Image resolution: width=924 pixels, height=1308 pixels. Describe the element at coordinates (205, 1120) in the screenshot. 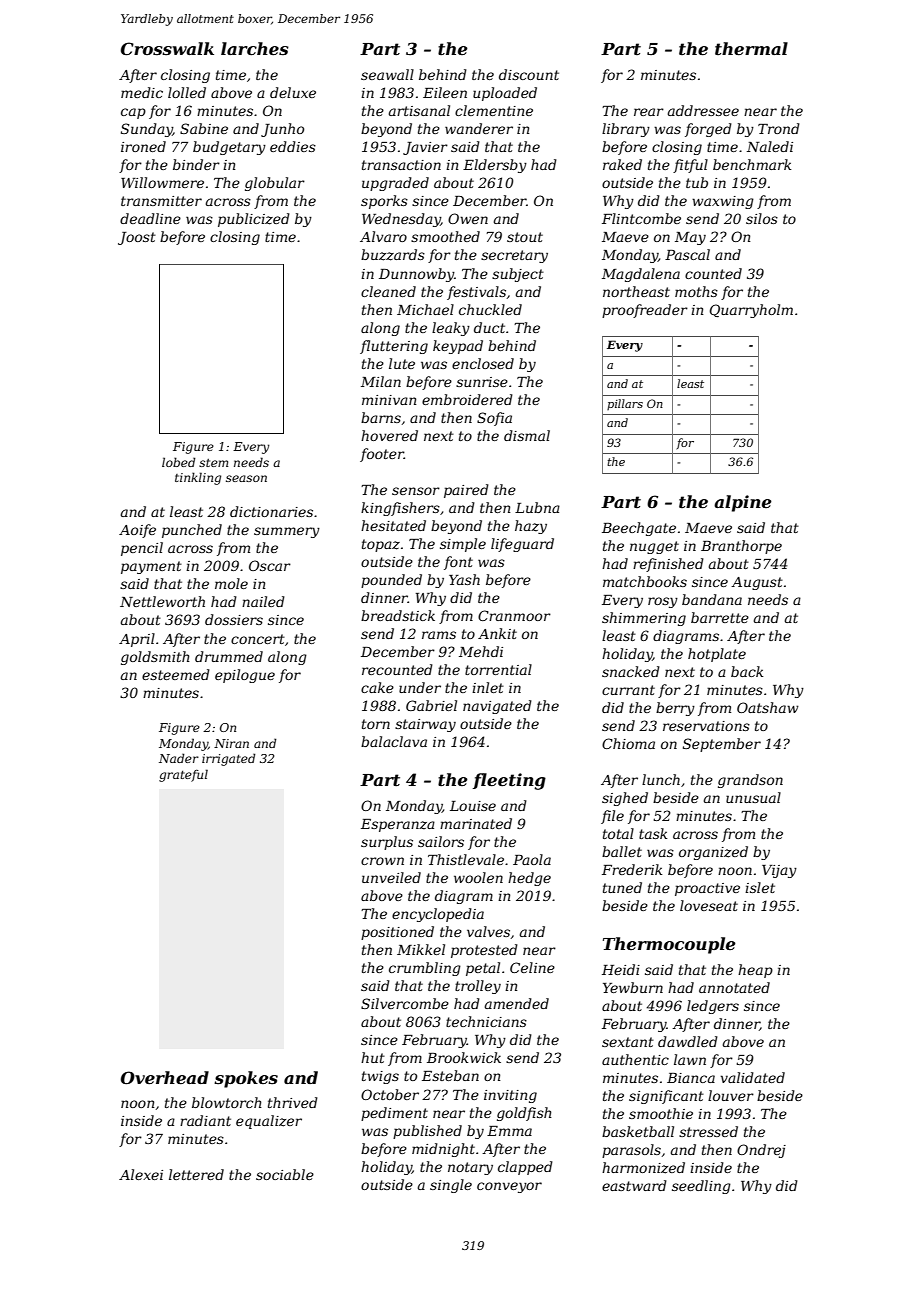

I see `radiant` at that location.
